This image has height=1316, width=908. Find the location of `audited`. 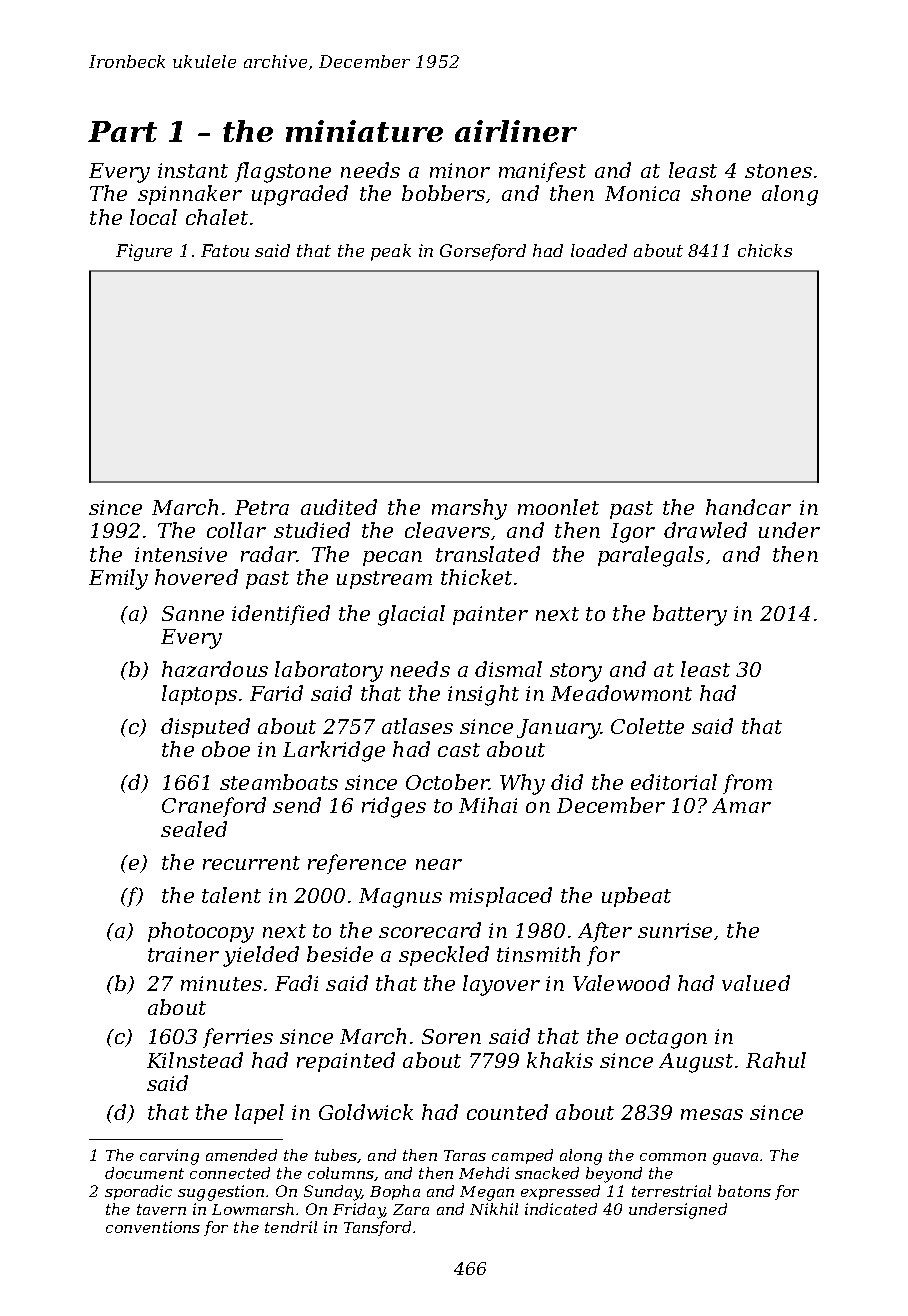

audited is located at coordinates (339, 507).
